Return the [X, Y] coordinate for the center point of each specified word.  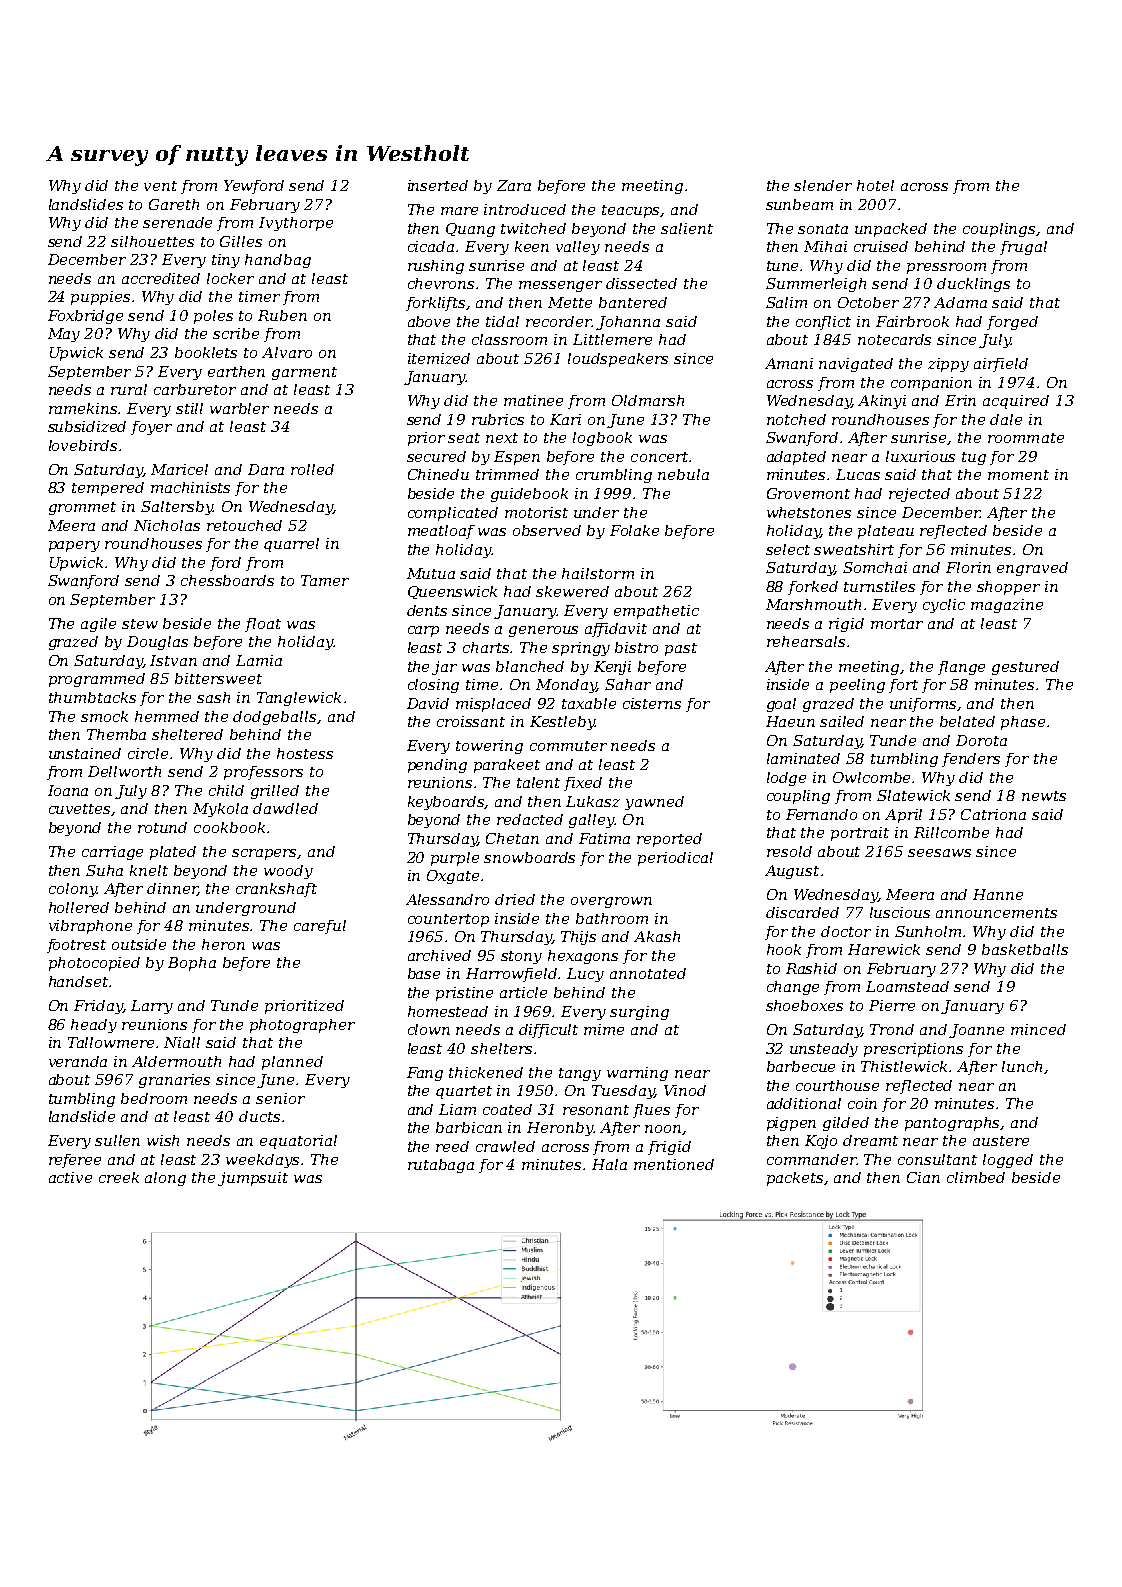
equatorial [298, 1142]
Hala [609, 1164]
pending [437, 766]
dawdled [285, 808]
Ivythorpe [296, 224]
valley [578, 248]
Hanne [998, 894]
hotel [875, 185]
